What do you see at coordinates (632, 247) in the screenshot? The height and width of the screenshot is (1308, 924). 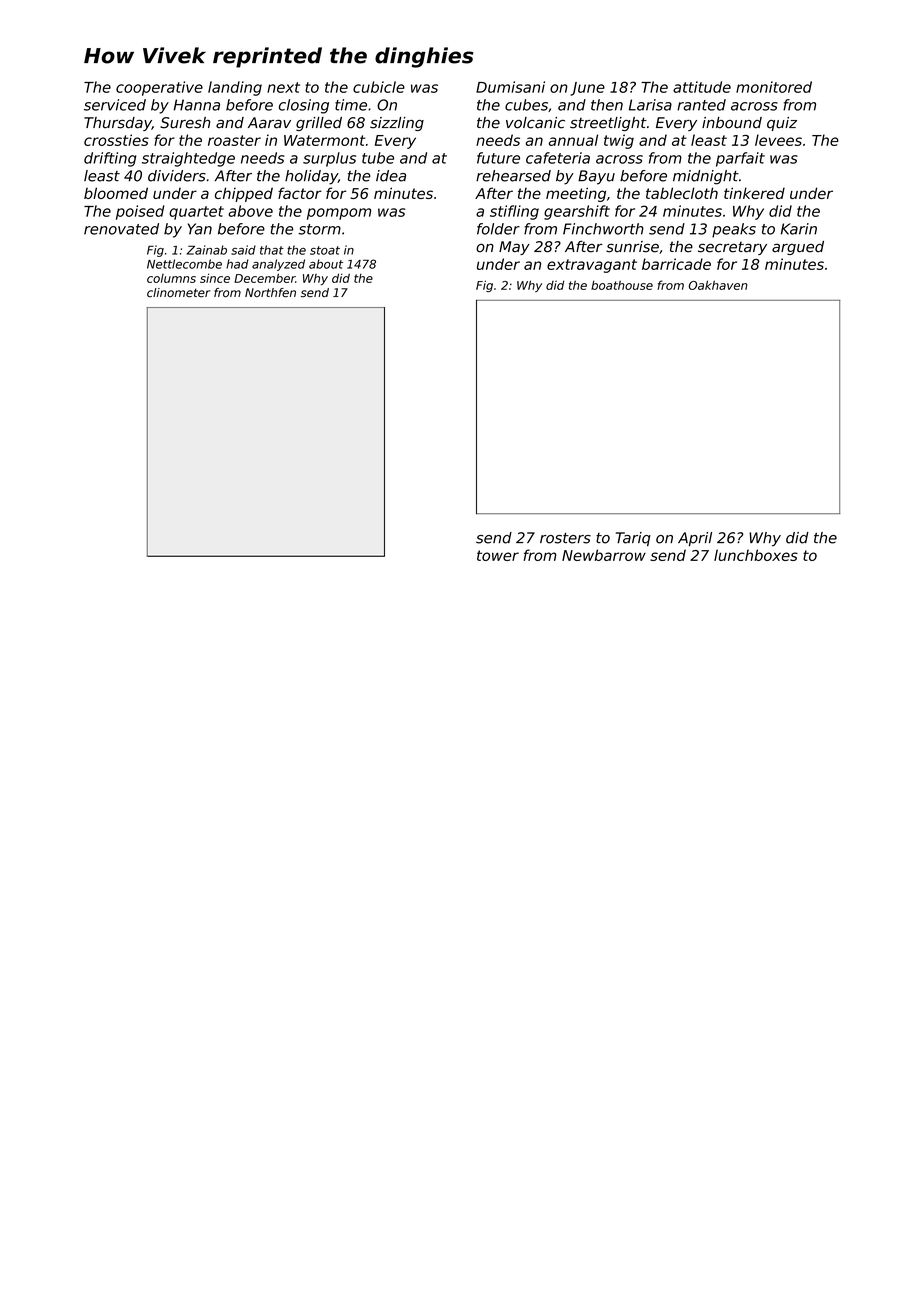 I see `sunrise` at bounding box center [632, 247].
